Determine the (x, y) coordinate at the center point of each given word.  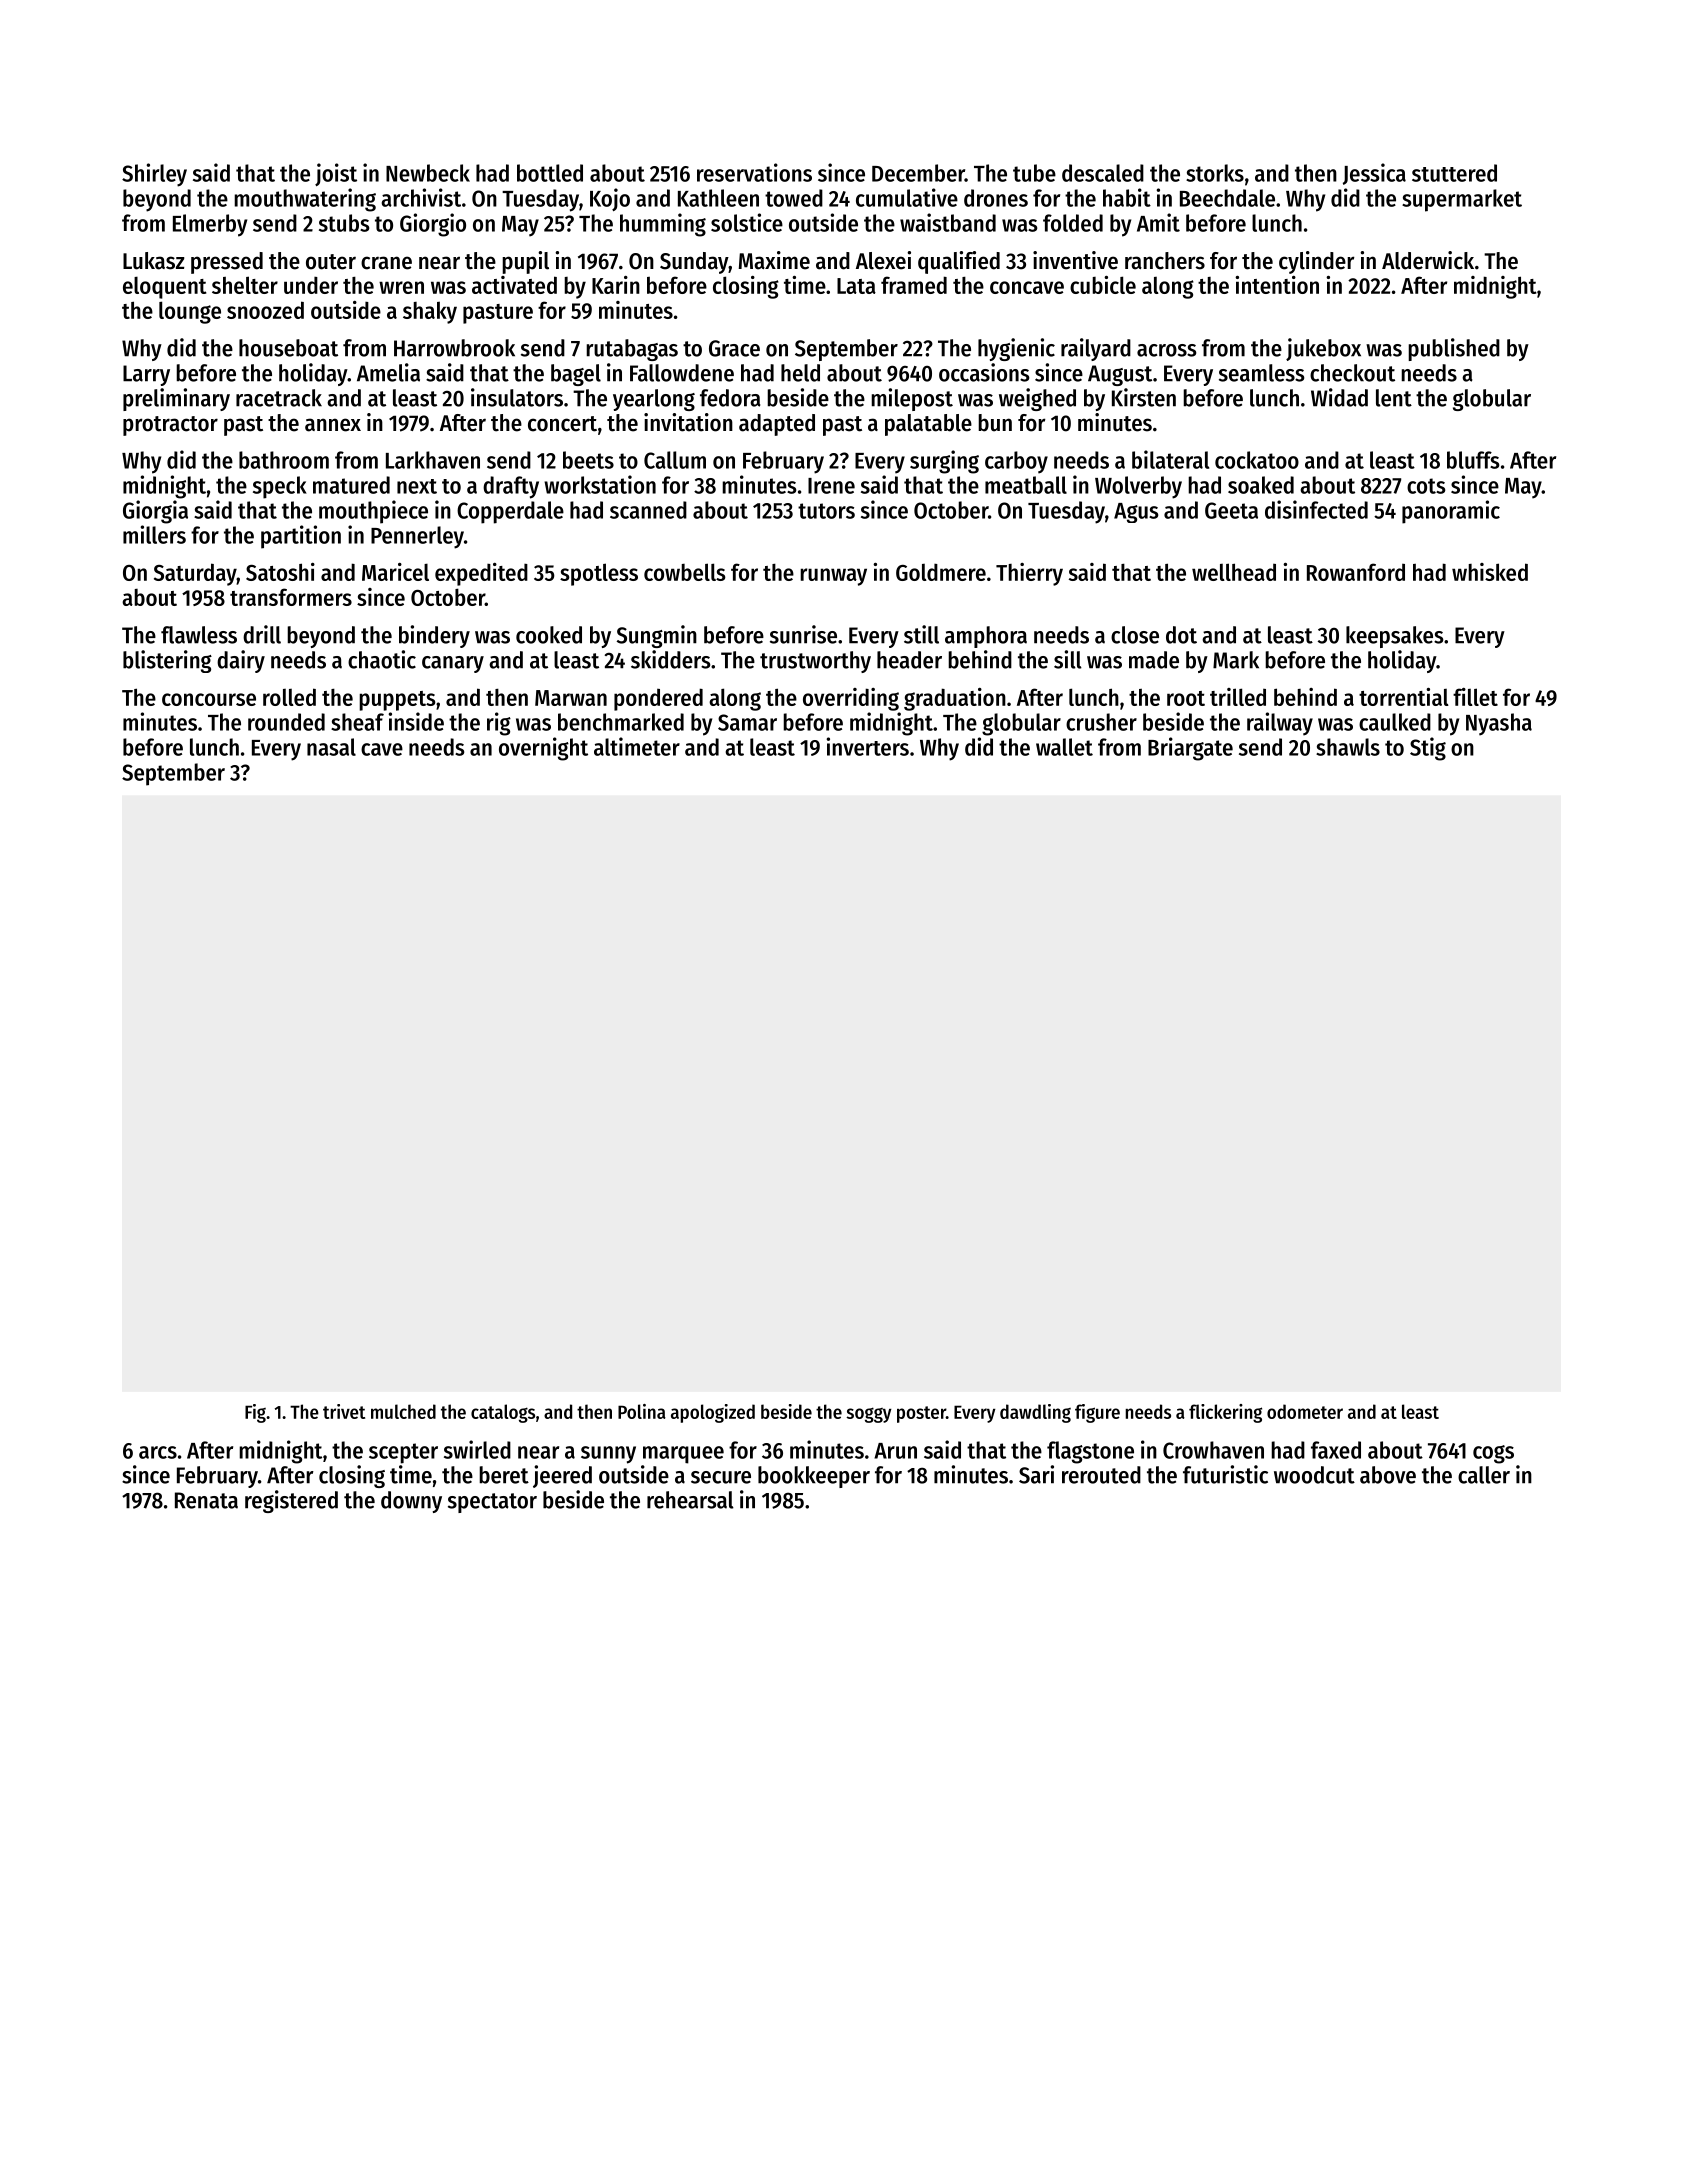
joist (336, 174)
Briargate (1190, 749)
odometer (1305, 1411)
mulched (403, 1411)
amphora (986, 637)
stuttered (1454, 173)
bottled (550, 173)
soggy (869, 1415)
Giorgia (155, 512)
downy (411, 1502)
